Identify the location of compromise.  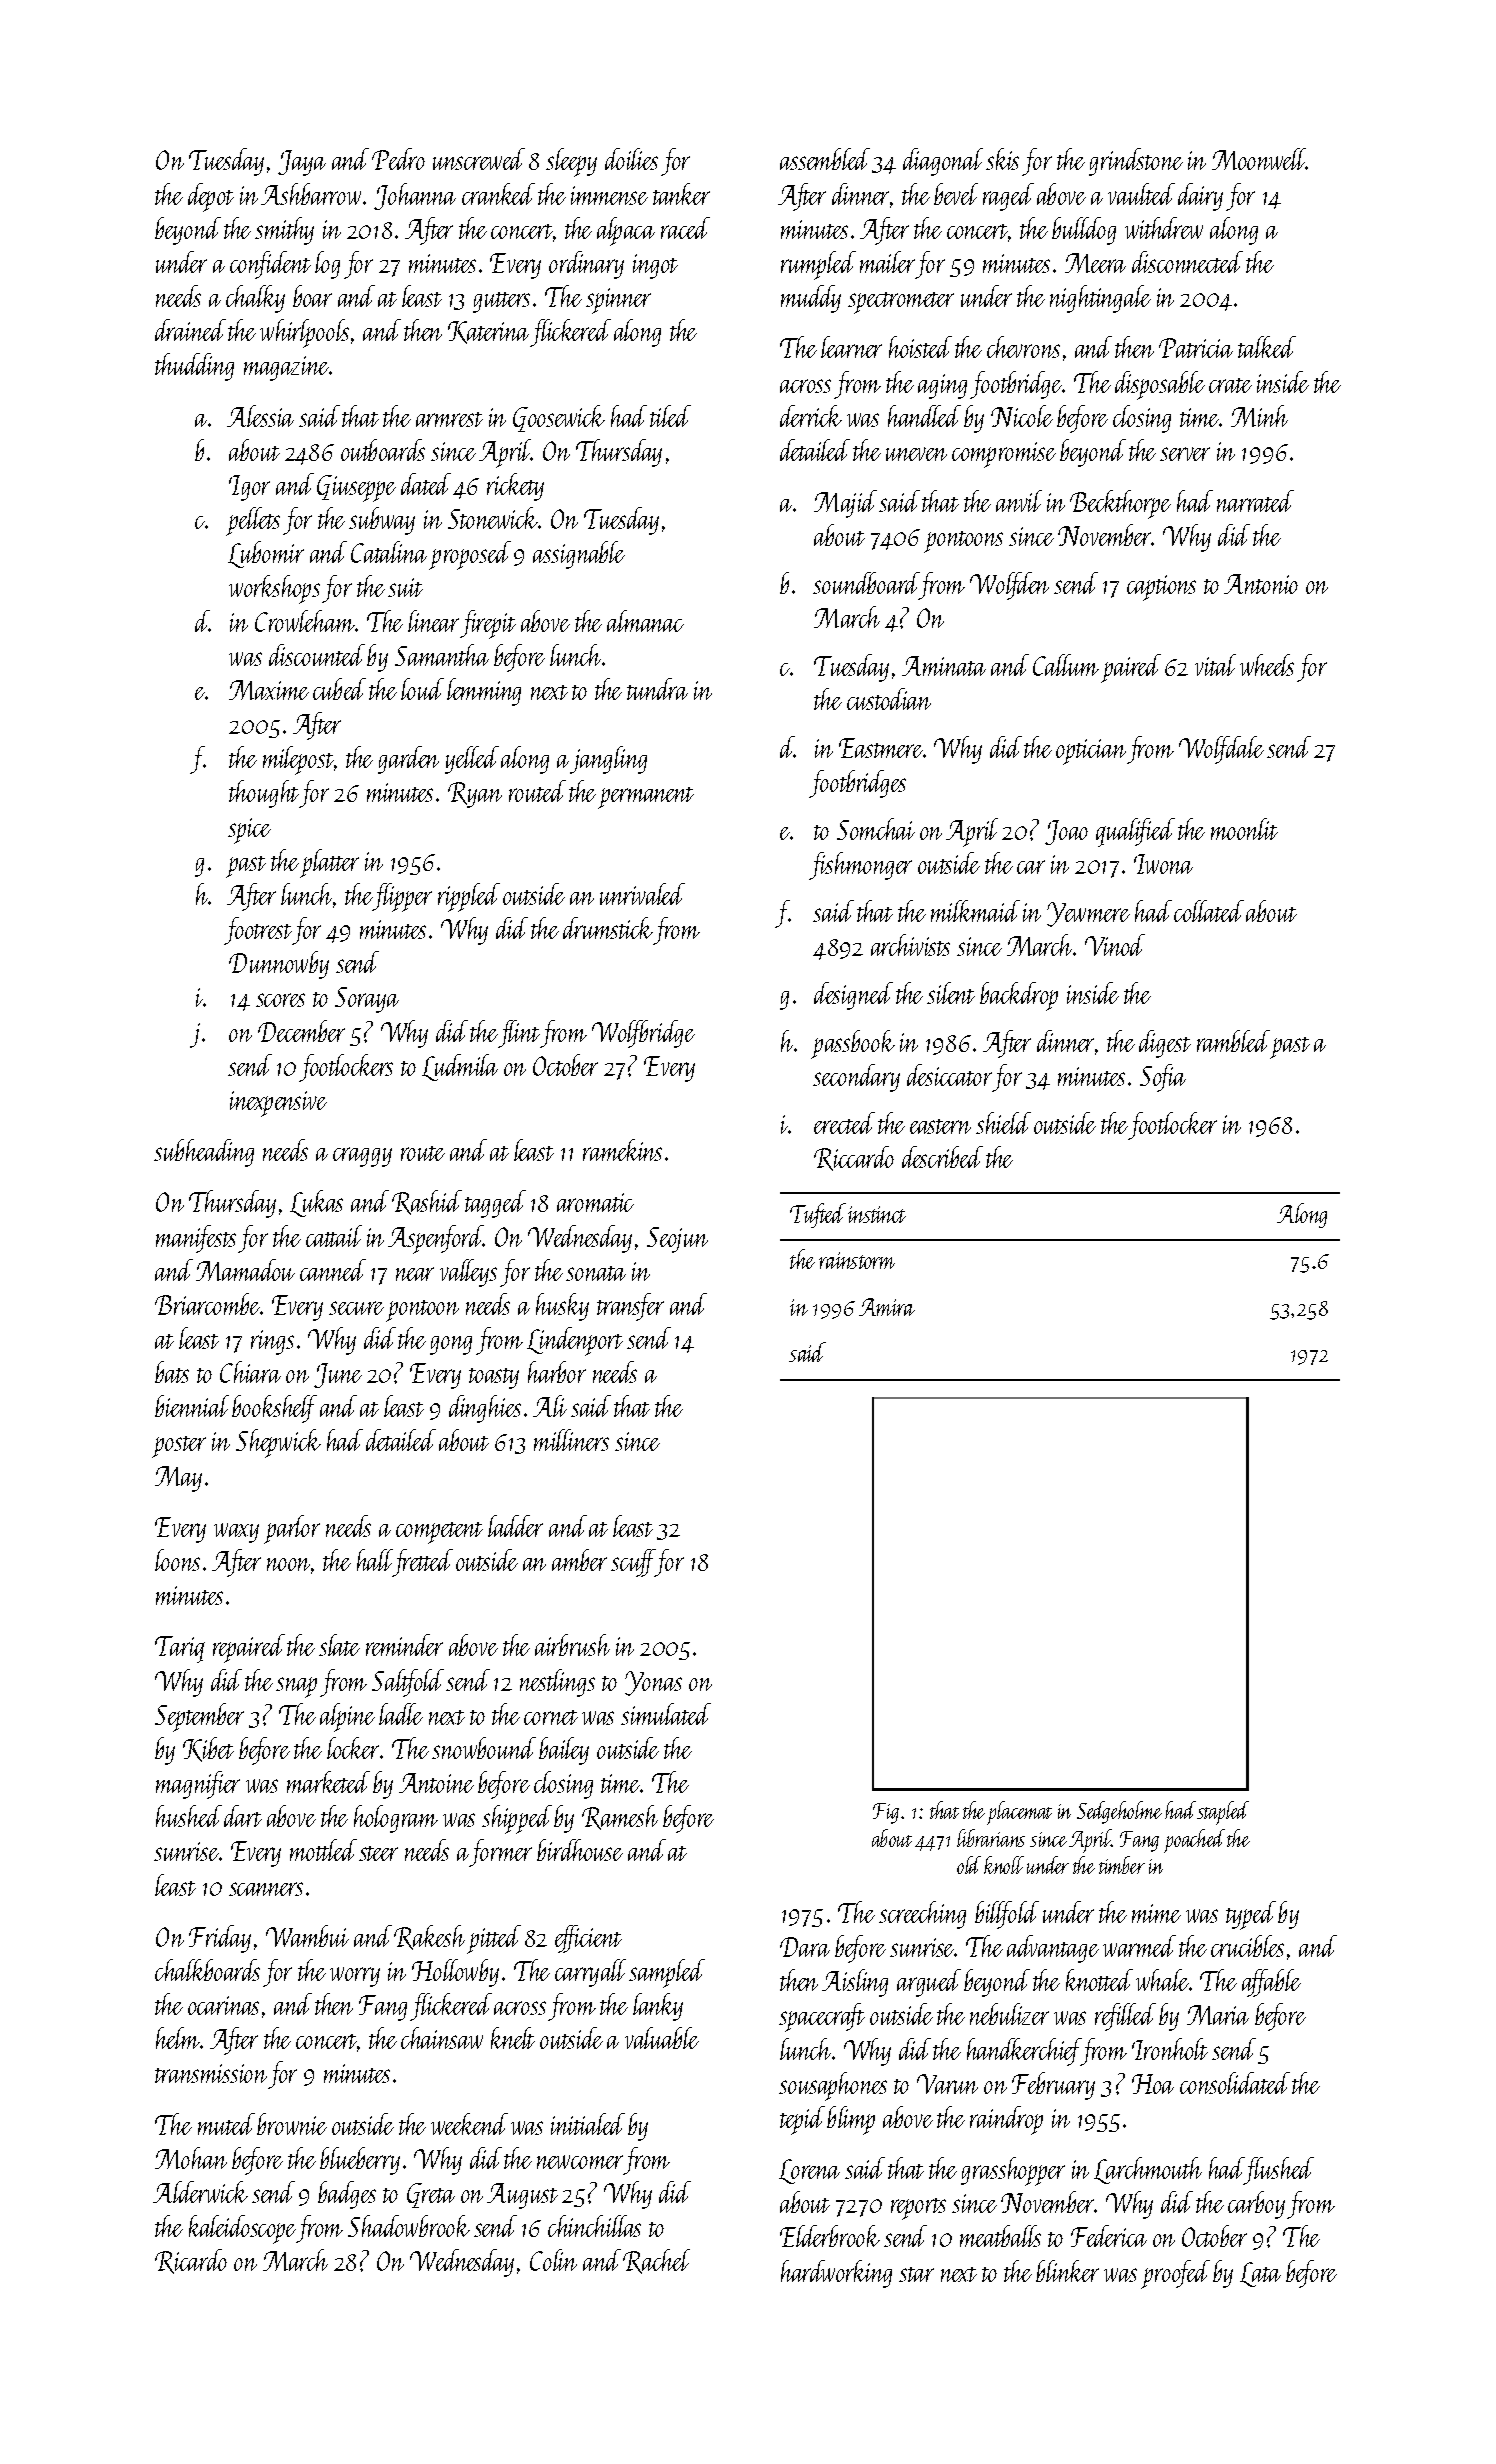
(1004, 455).
